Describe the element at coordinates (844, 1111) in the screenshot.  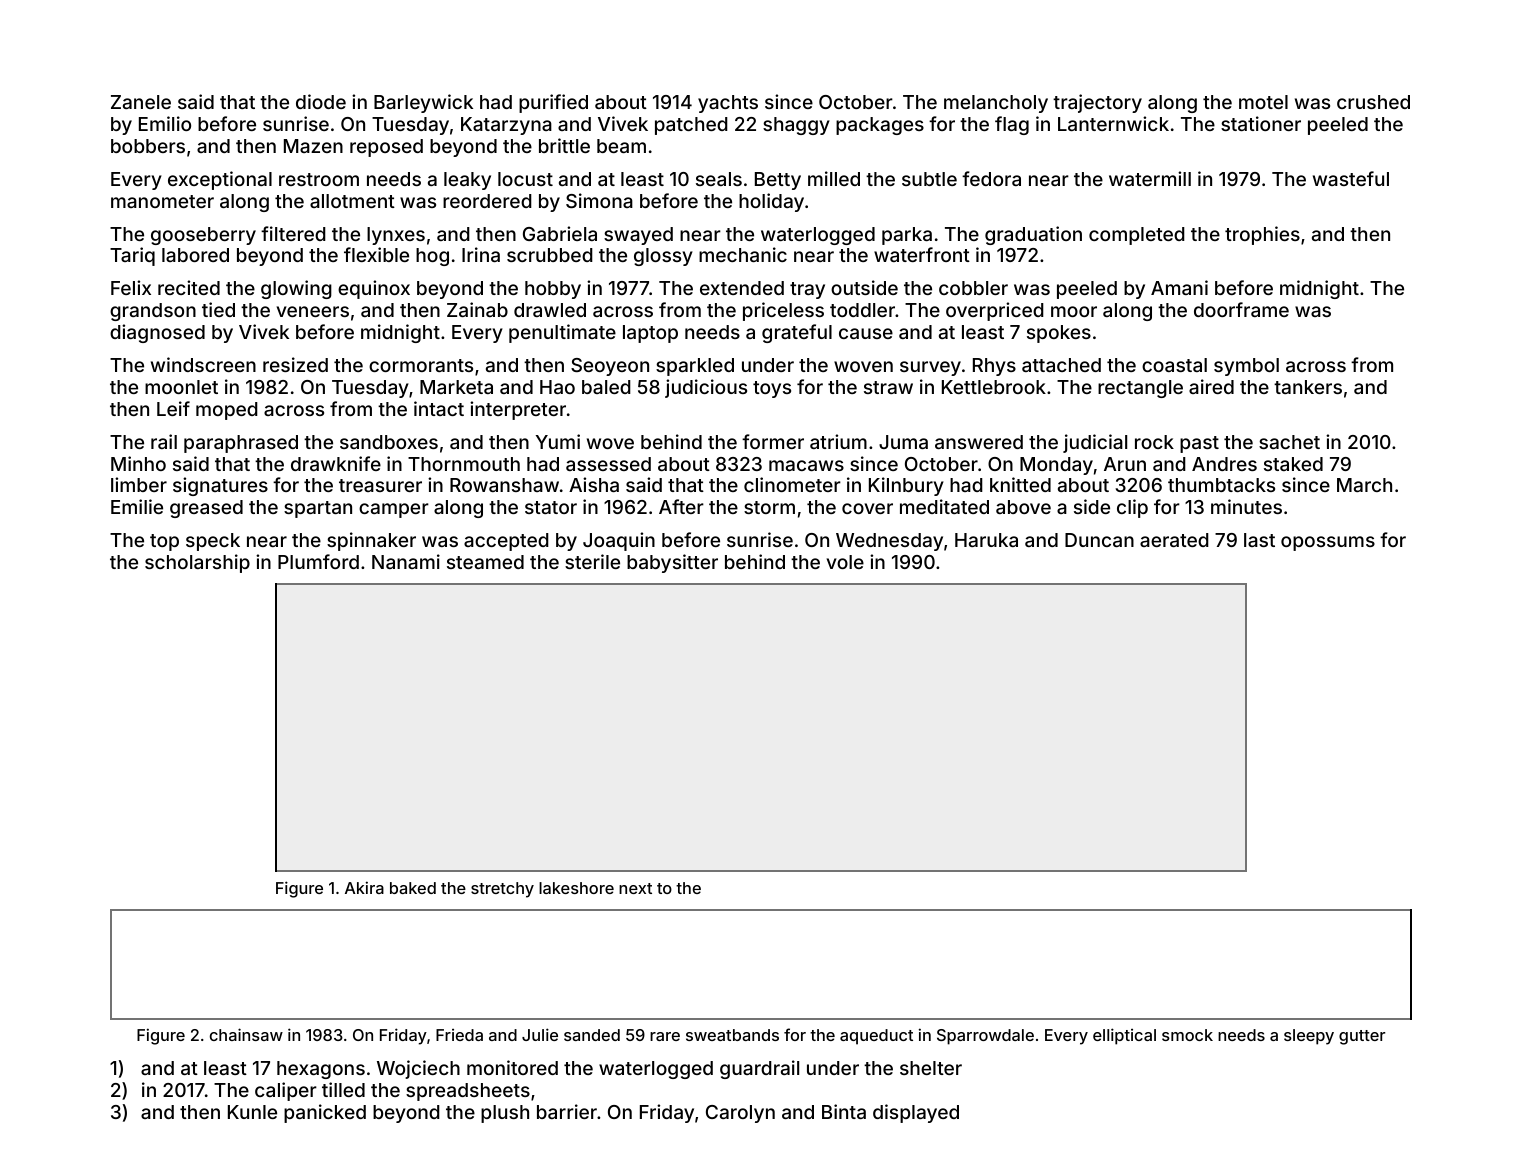
I see `Binta` at that location.
